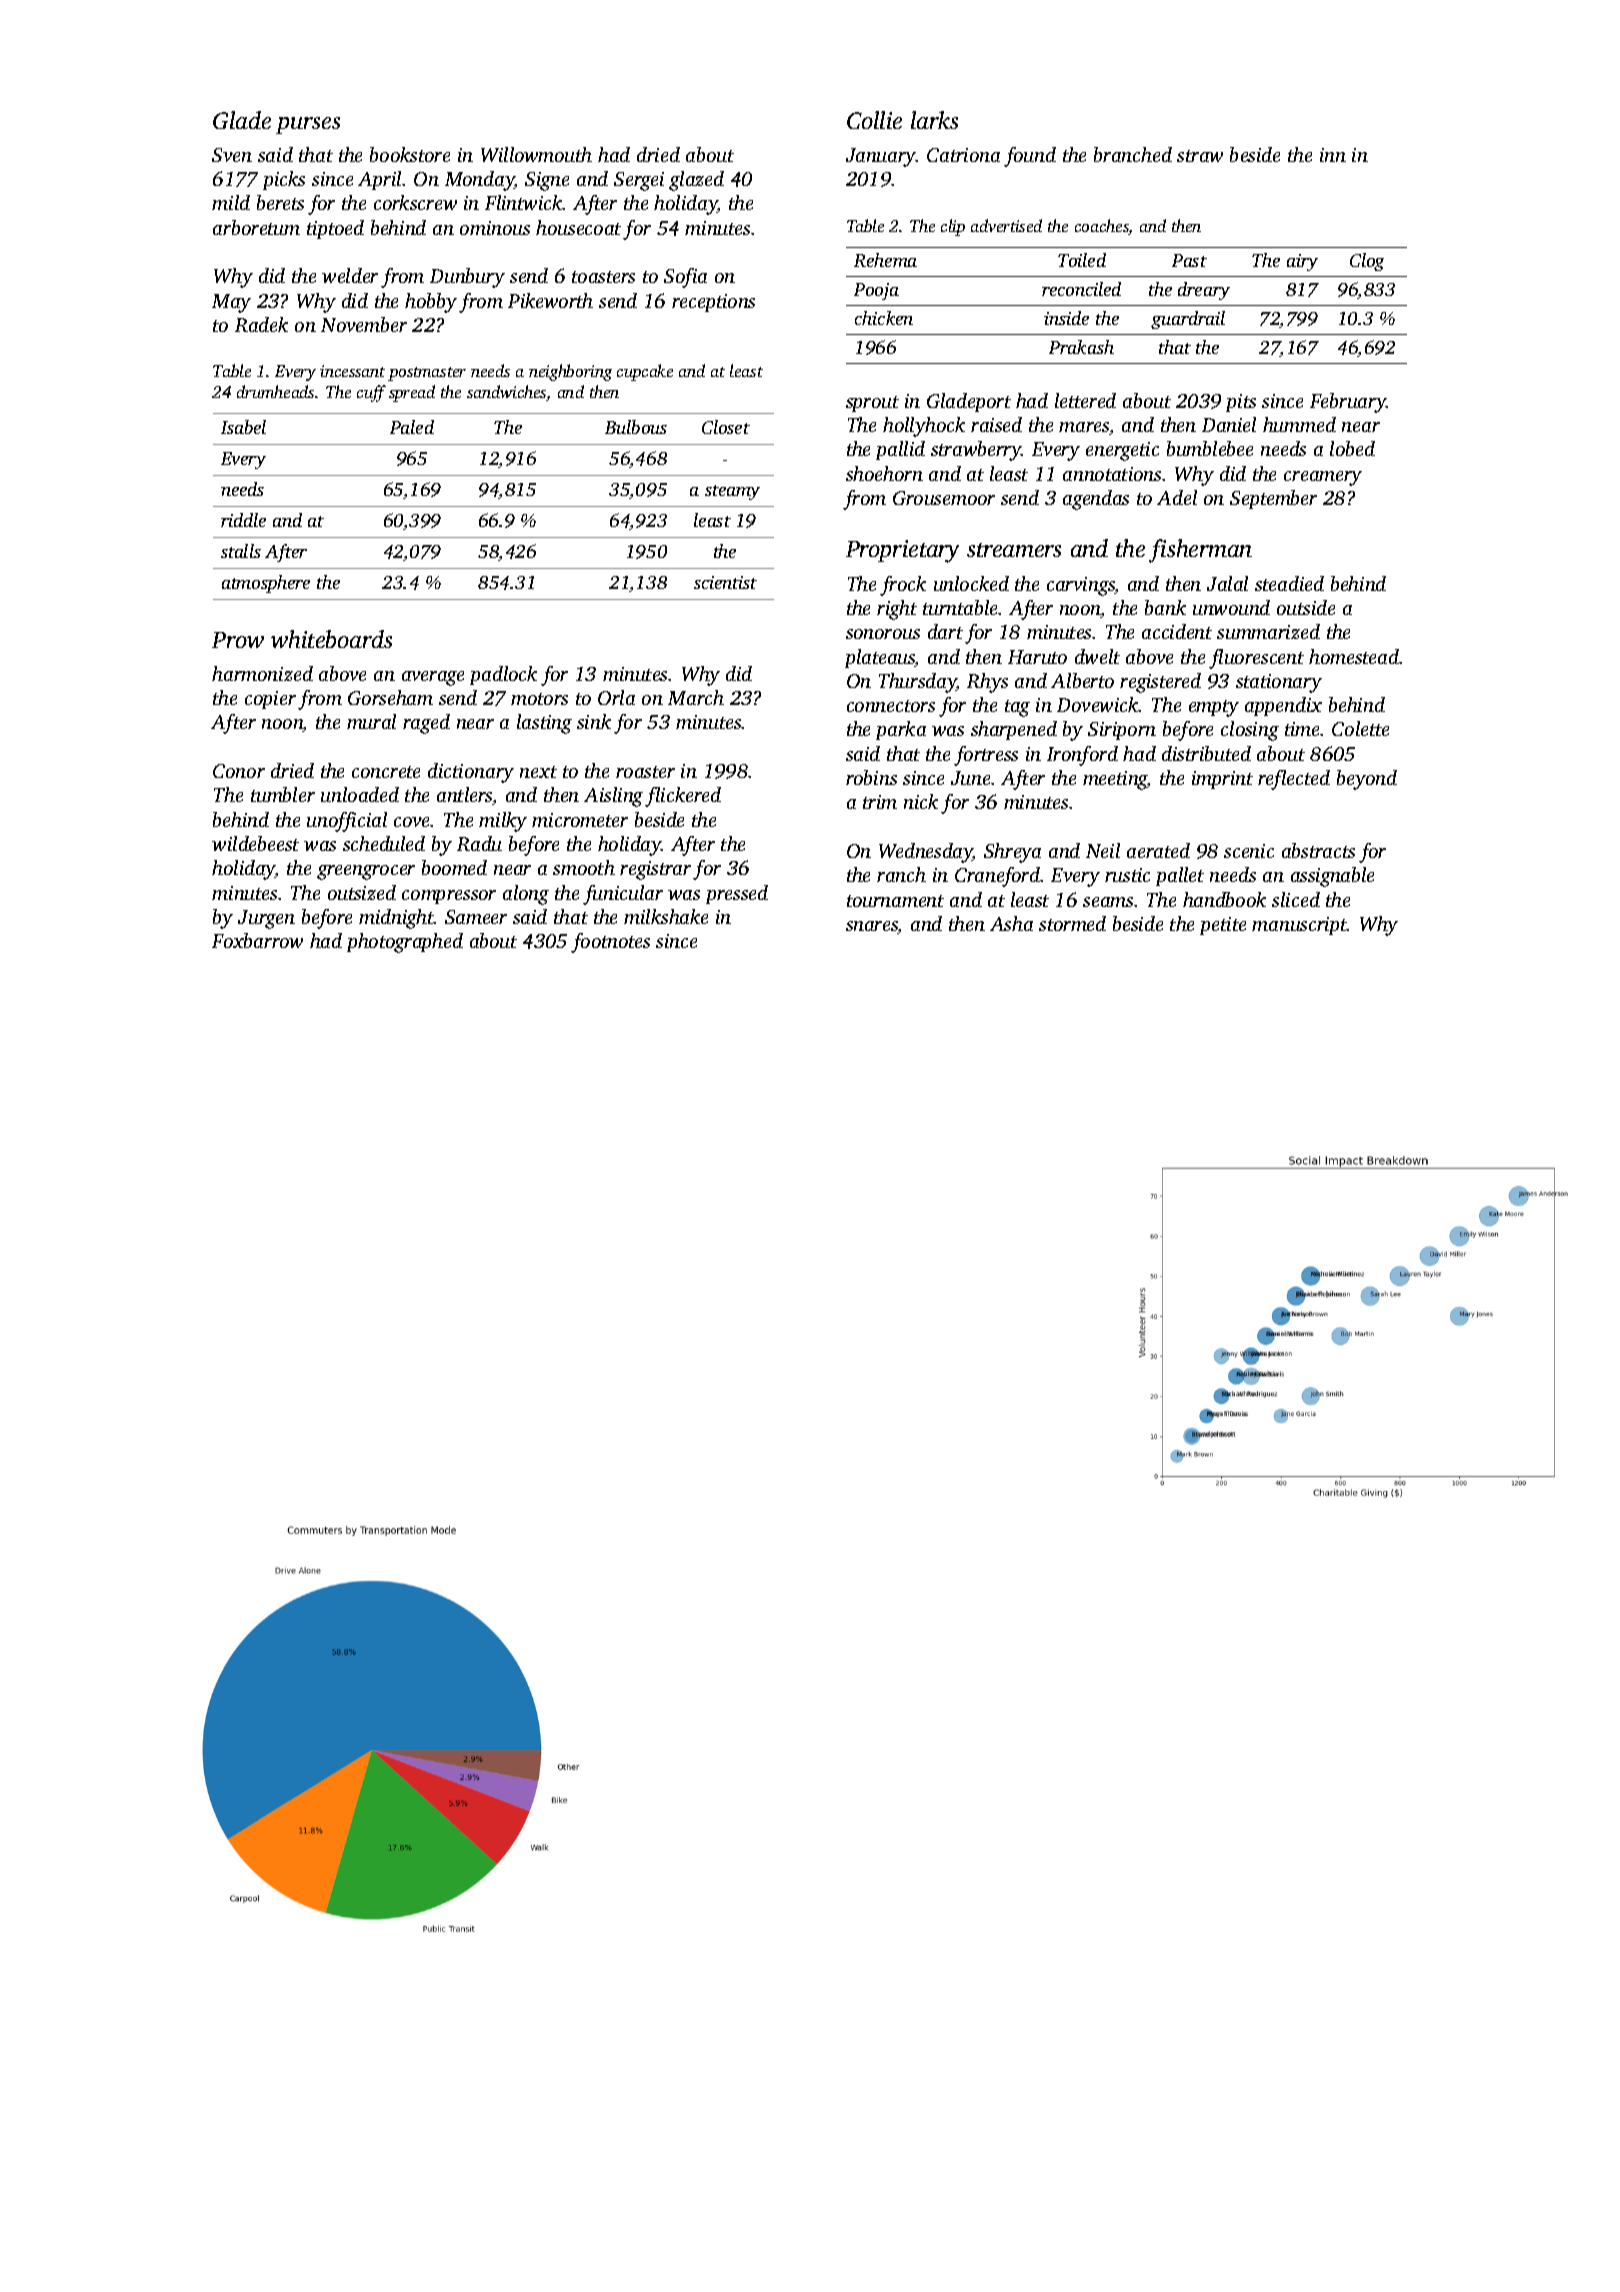  Describe the element at coordinates (666, 916) in the screenshot. I see `milkshake` at that location.
